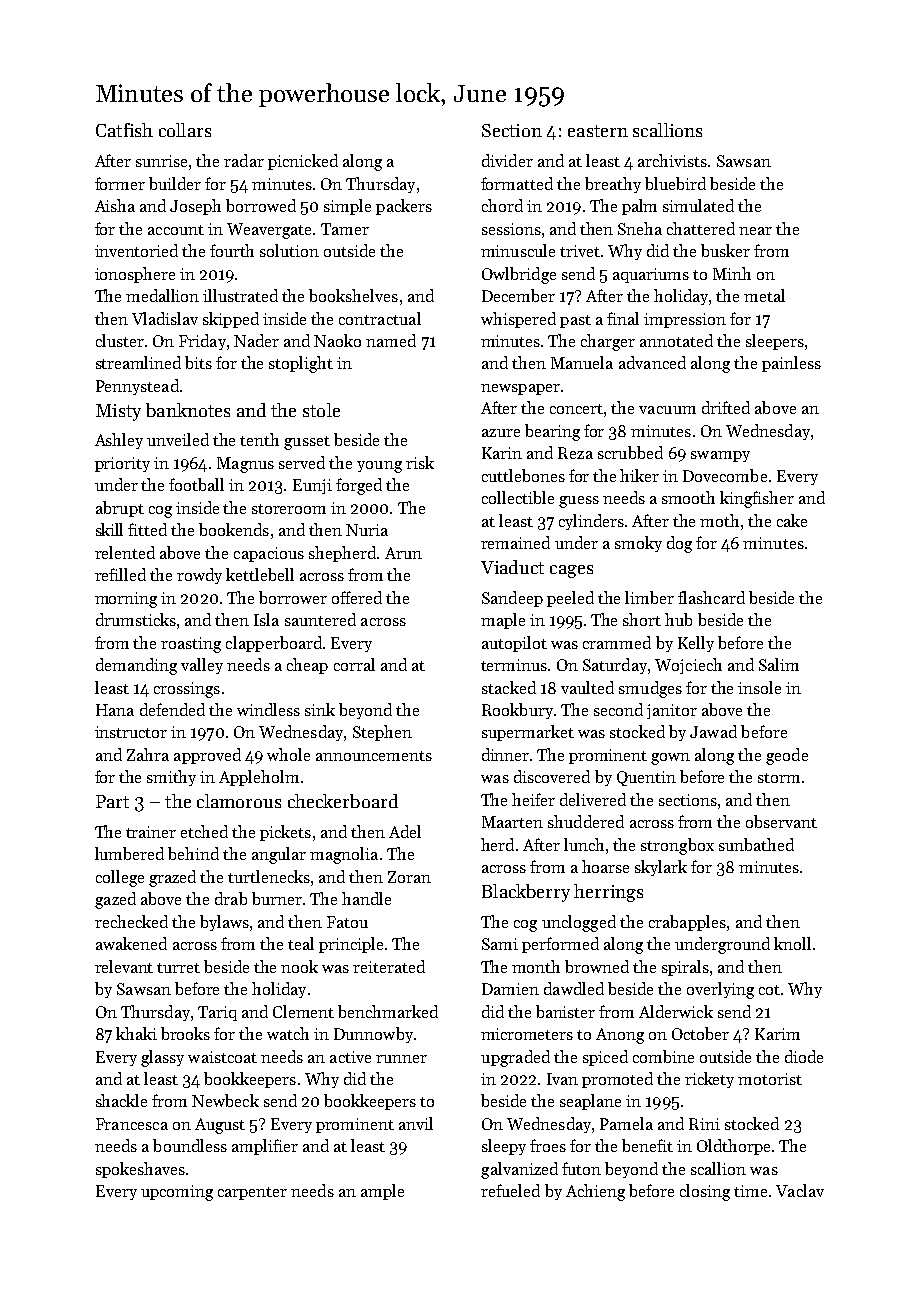 This screenshot has width=924, height=1311. I want to click on clamorous, so click(239, 801).
